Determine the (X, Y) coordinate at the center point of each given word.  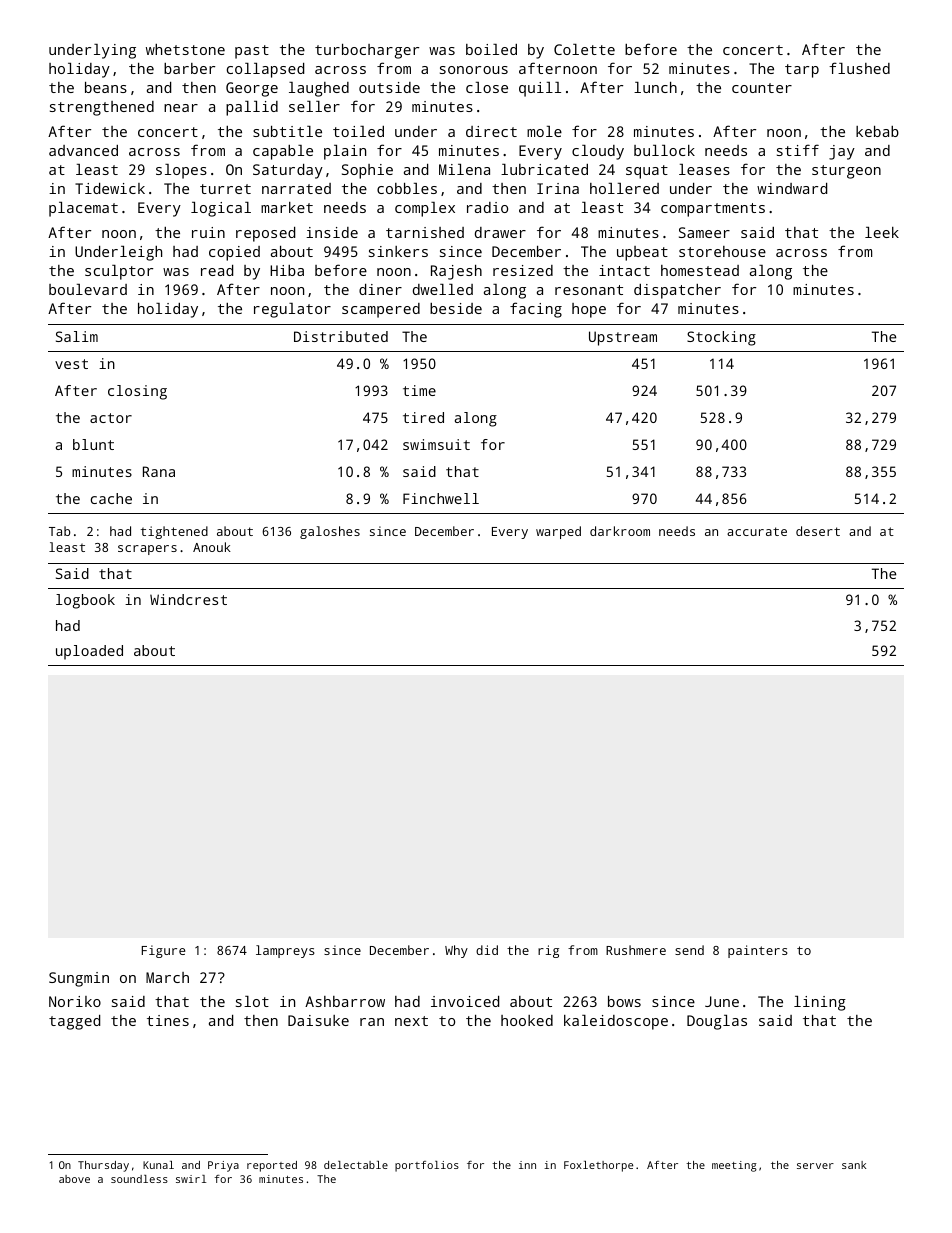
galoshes (330, 532)
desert (818, 531)
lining (820, 1003)
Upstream (623, 338)
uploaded (89, 652)
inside (332, 232)
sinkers (398, 251)
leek (882, 232)
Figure (163, 951)
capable (283, 152)
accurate (757, 531)
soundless (139, 1179)
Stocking (721, 338)
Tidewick (110, 188)
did (487, 950)
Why (456, 951)
